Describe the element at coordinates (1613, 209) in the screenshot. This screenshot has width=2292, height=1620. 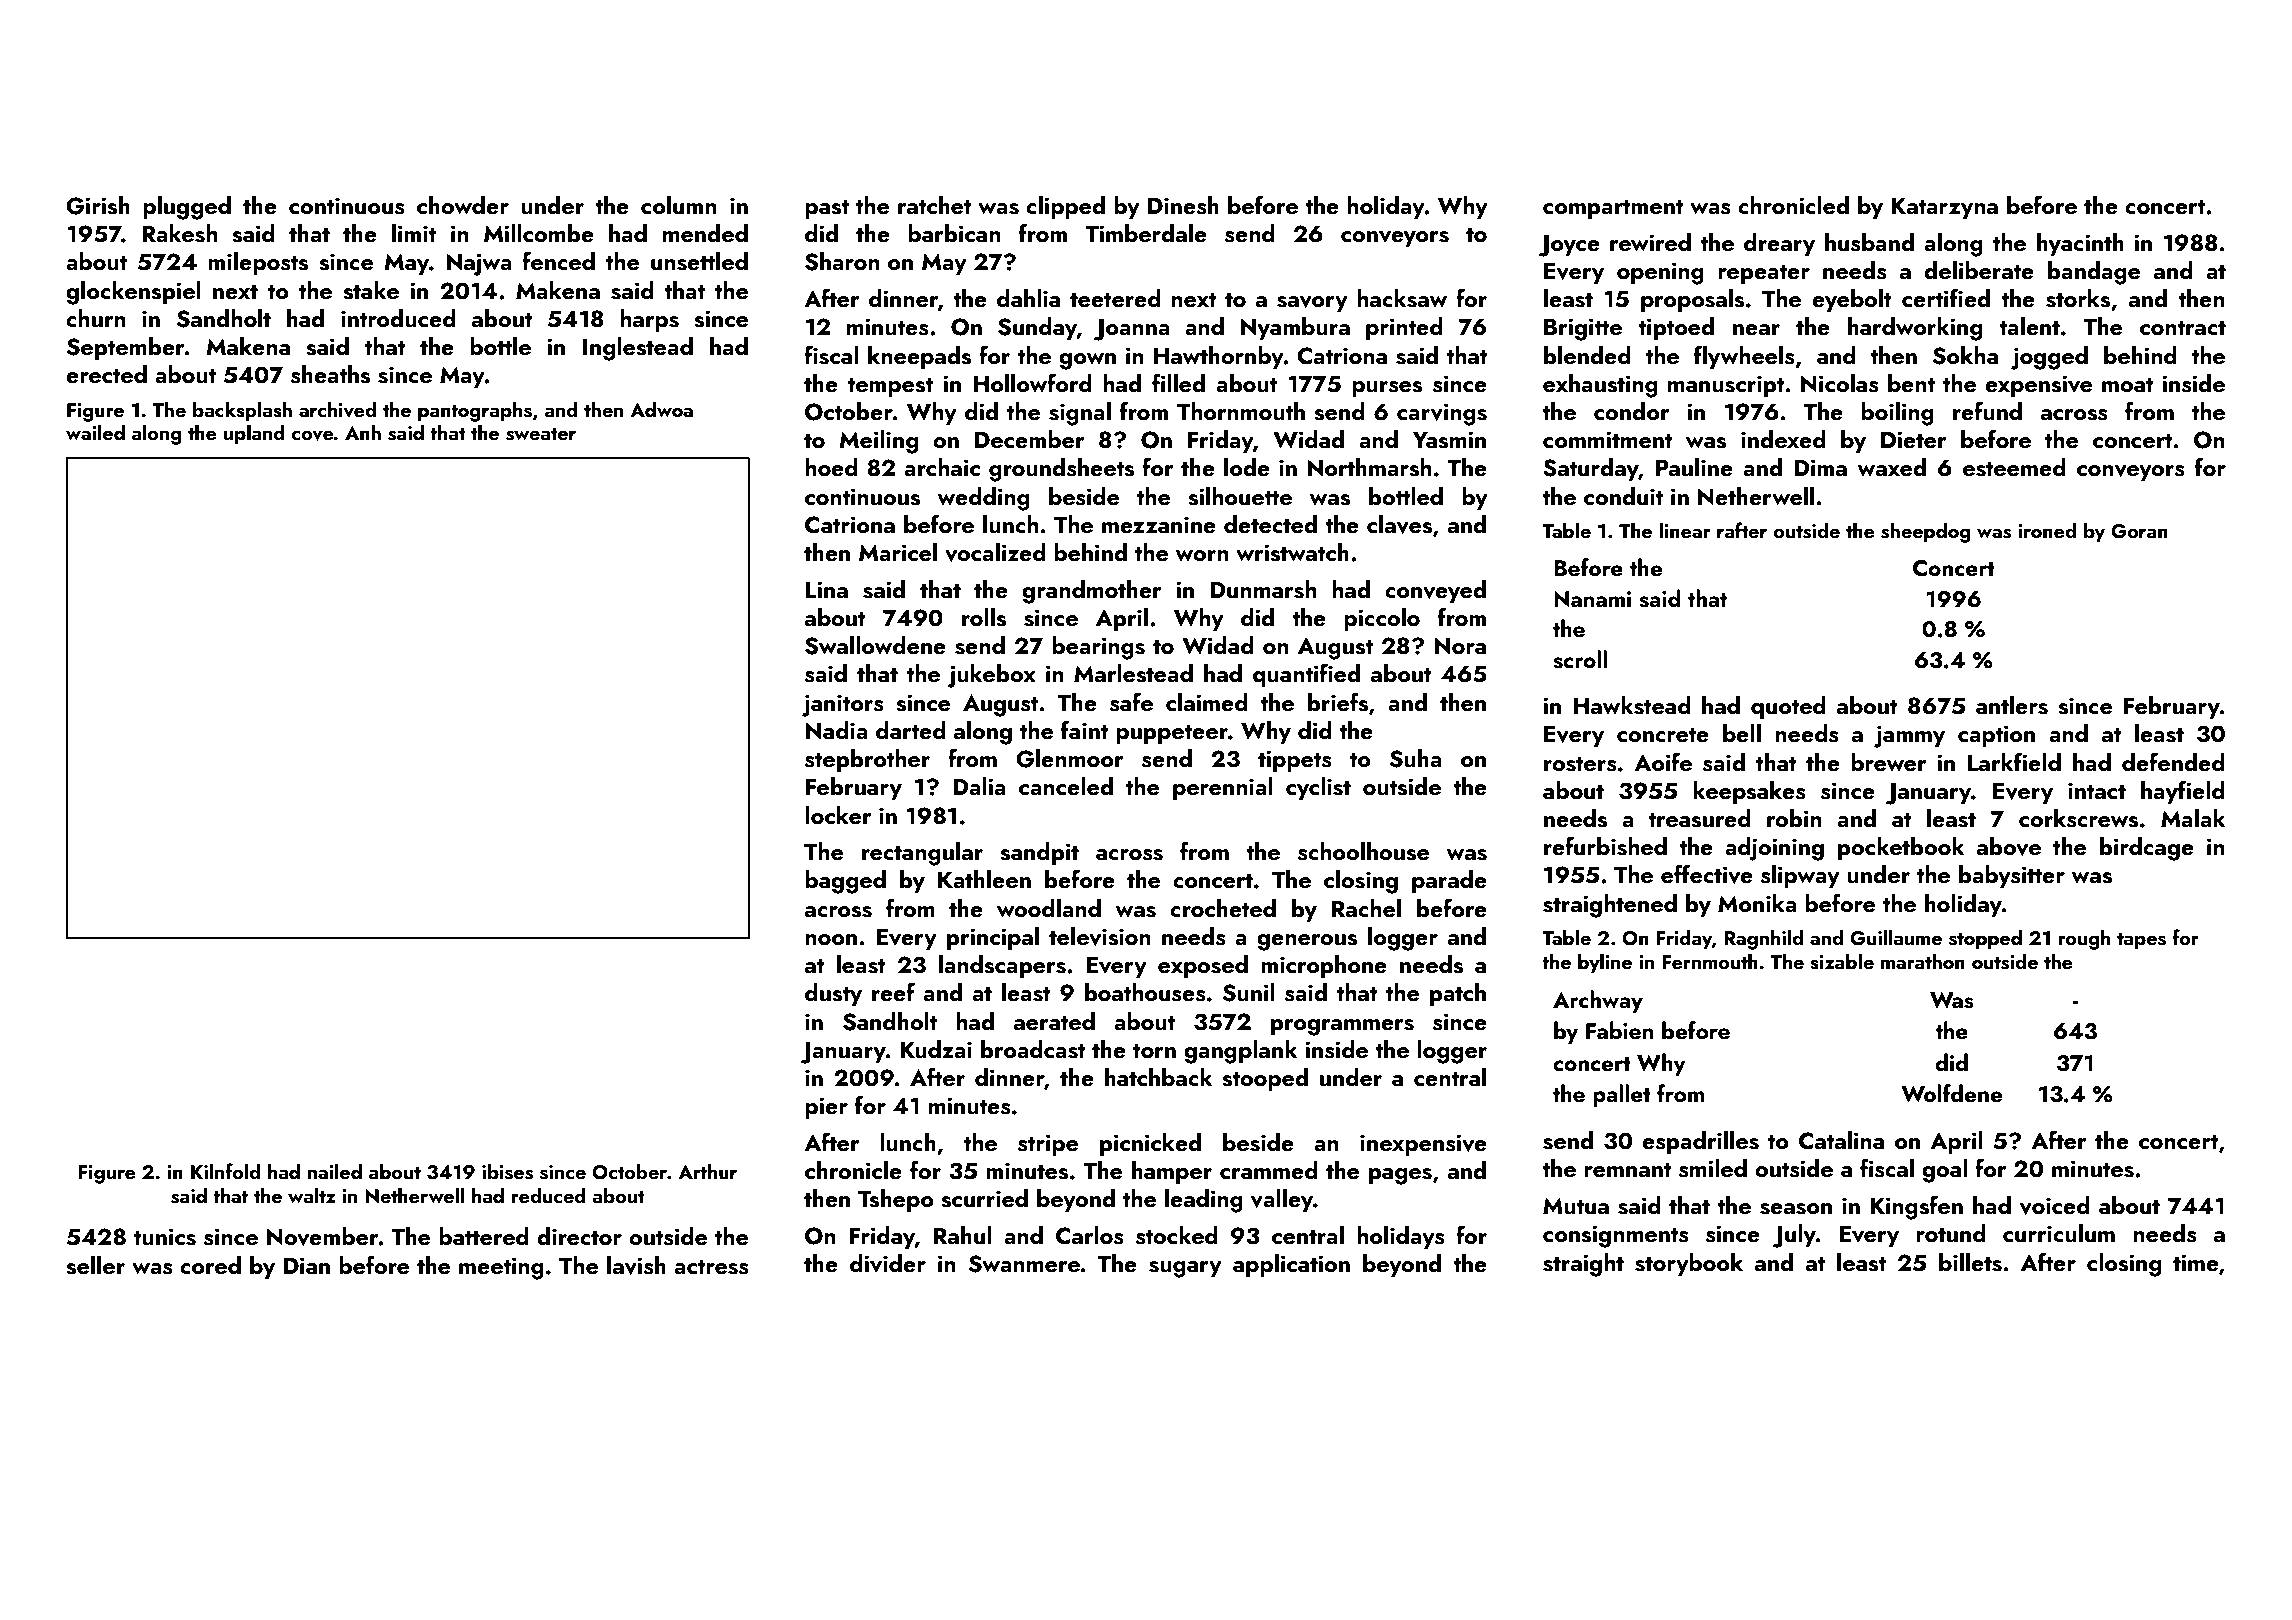
I see `compartment` at that location.
